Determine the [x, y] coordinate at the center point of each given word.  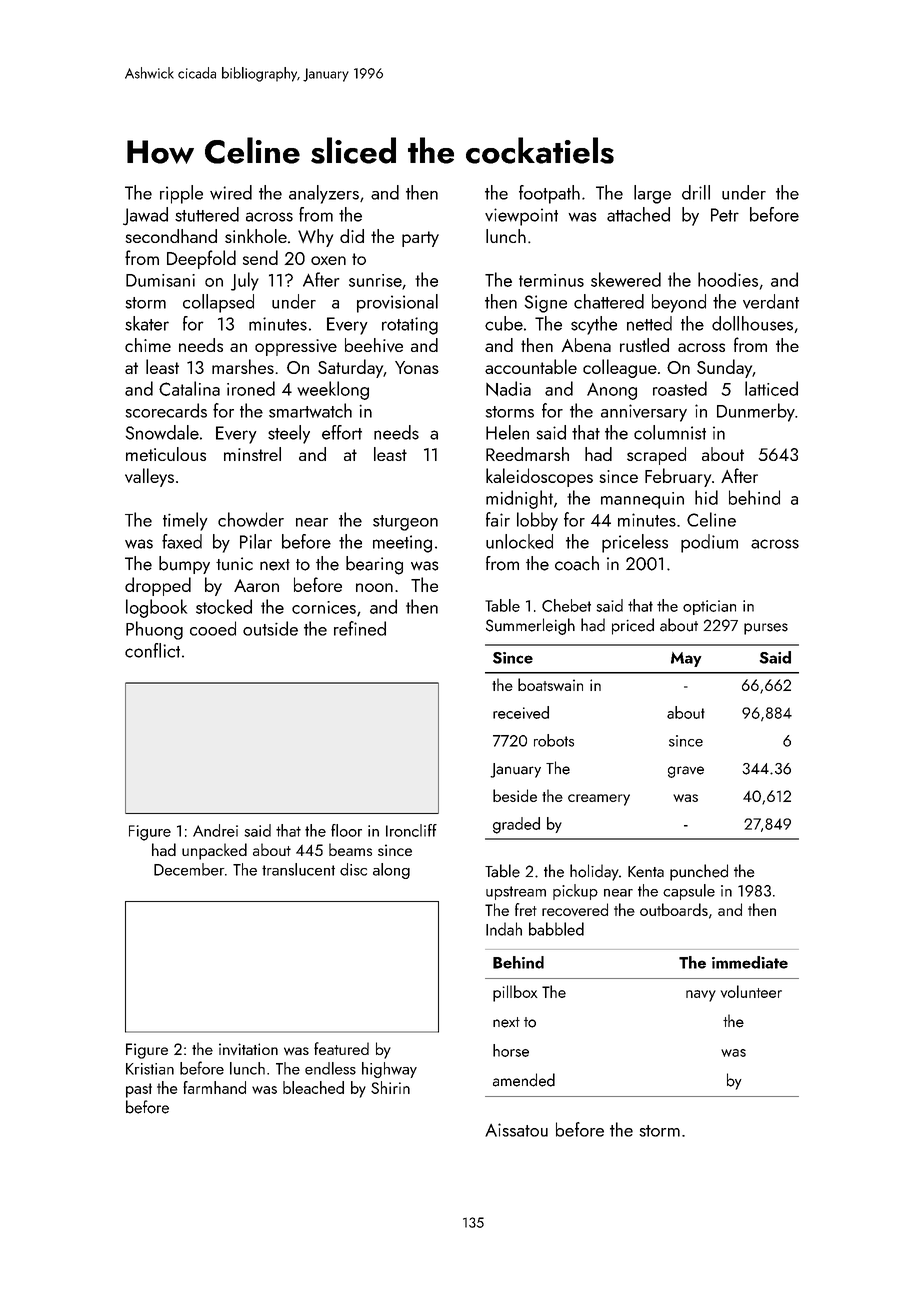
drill [696, 192]
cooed [213, 628]
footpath [549, 194]
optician [709, 607]
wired [231, 192]
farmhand [214, 1087]
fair [498, 519]
